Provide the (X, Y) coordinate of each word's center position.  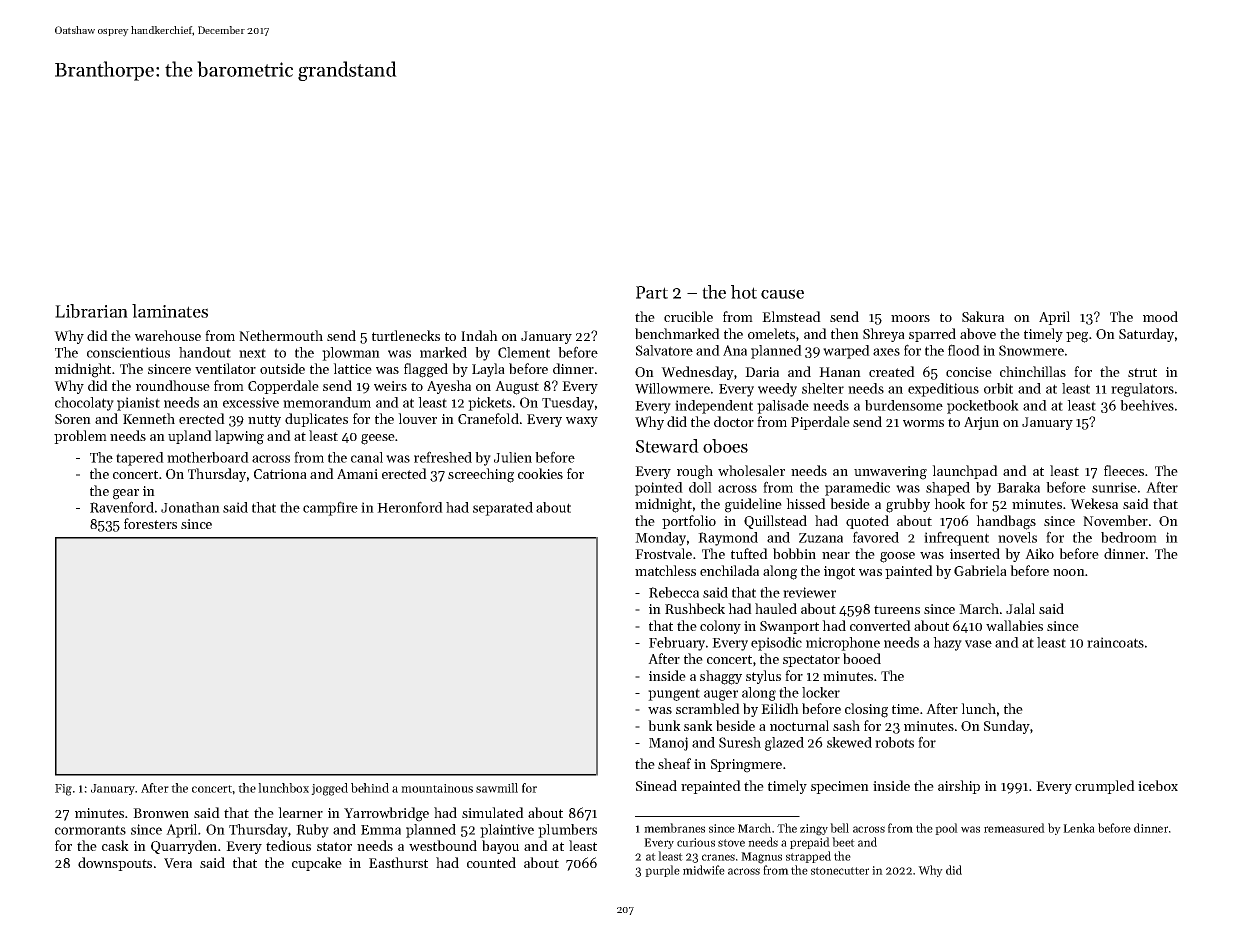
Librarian (91, 311)
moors (910, 318)
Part (652, 292)
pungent (674, 694)
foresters (150, 523)
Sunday (1007, 727)
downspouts (115, 864)
